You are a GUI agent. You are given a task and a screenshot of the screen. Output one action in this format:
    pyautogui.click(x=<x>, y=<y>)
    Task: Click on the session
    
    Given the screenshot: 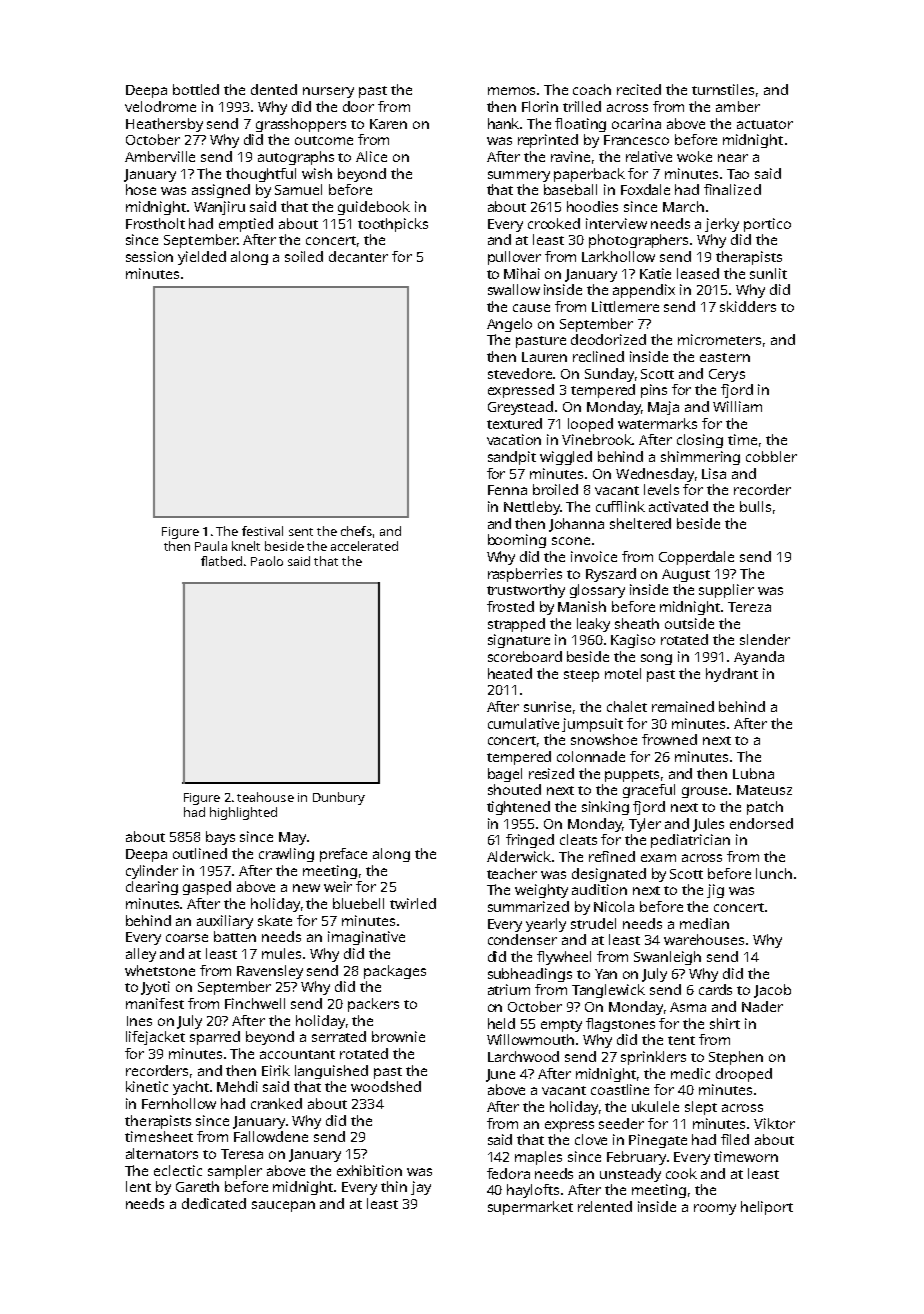 What is the action you would take?
    pyautogui.click(x=149, y=256)
